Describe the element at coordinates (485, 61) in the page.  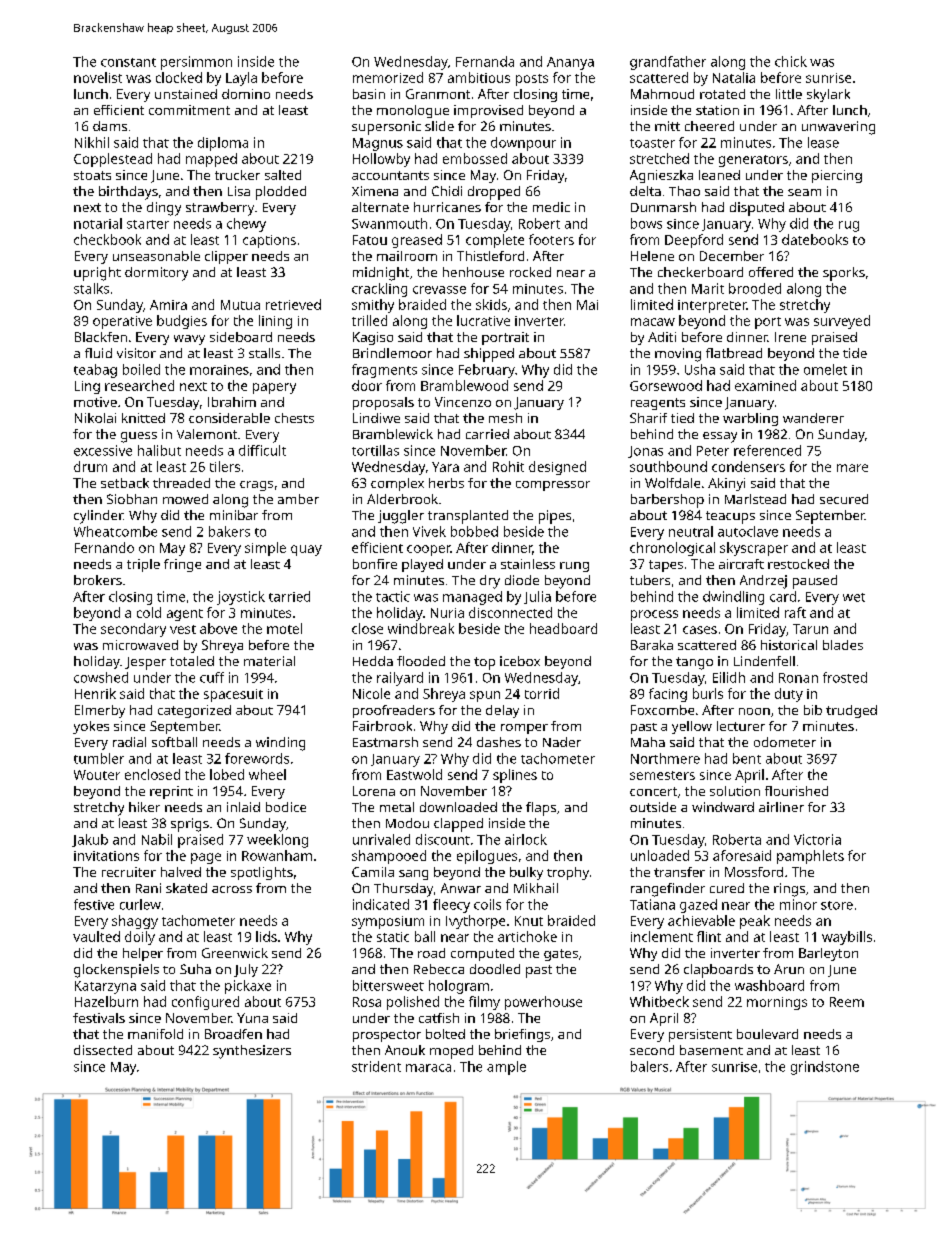
I see `Fernanda` at that location.
